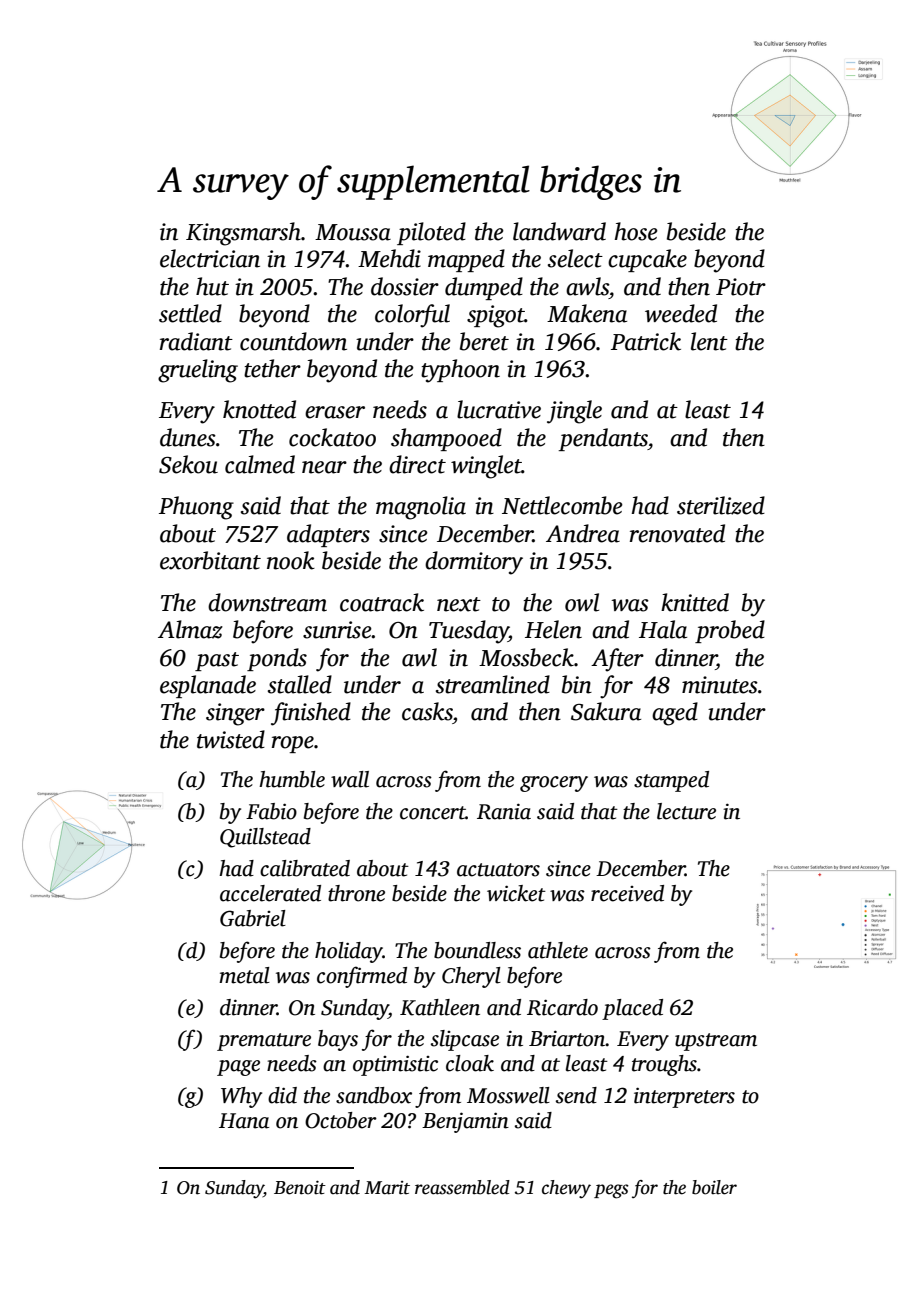  What do you see at coordinates (260, 464) in the screenshot?
I see `calmed` at bounding box center [260, 464].
